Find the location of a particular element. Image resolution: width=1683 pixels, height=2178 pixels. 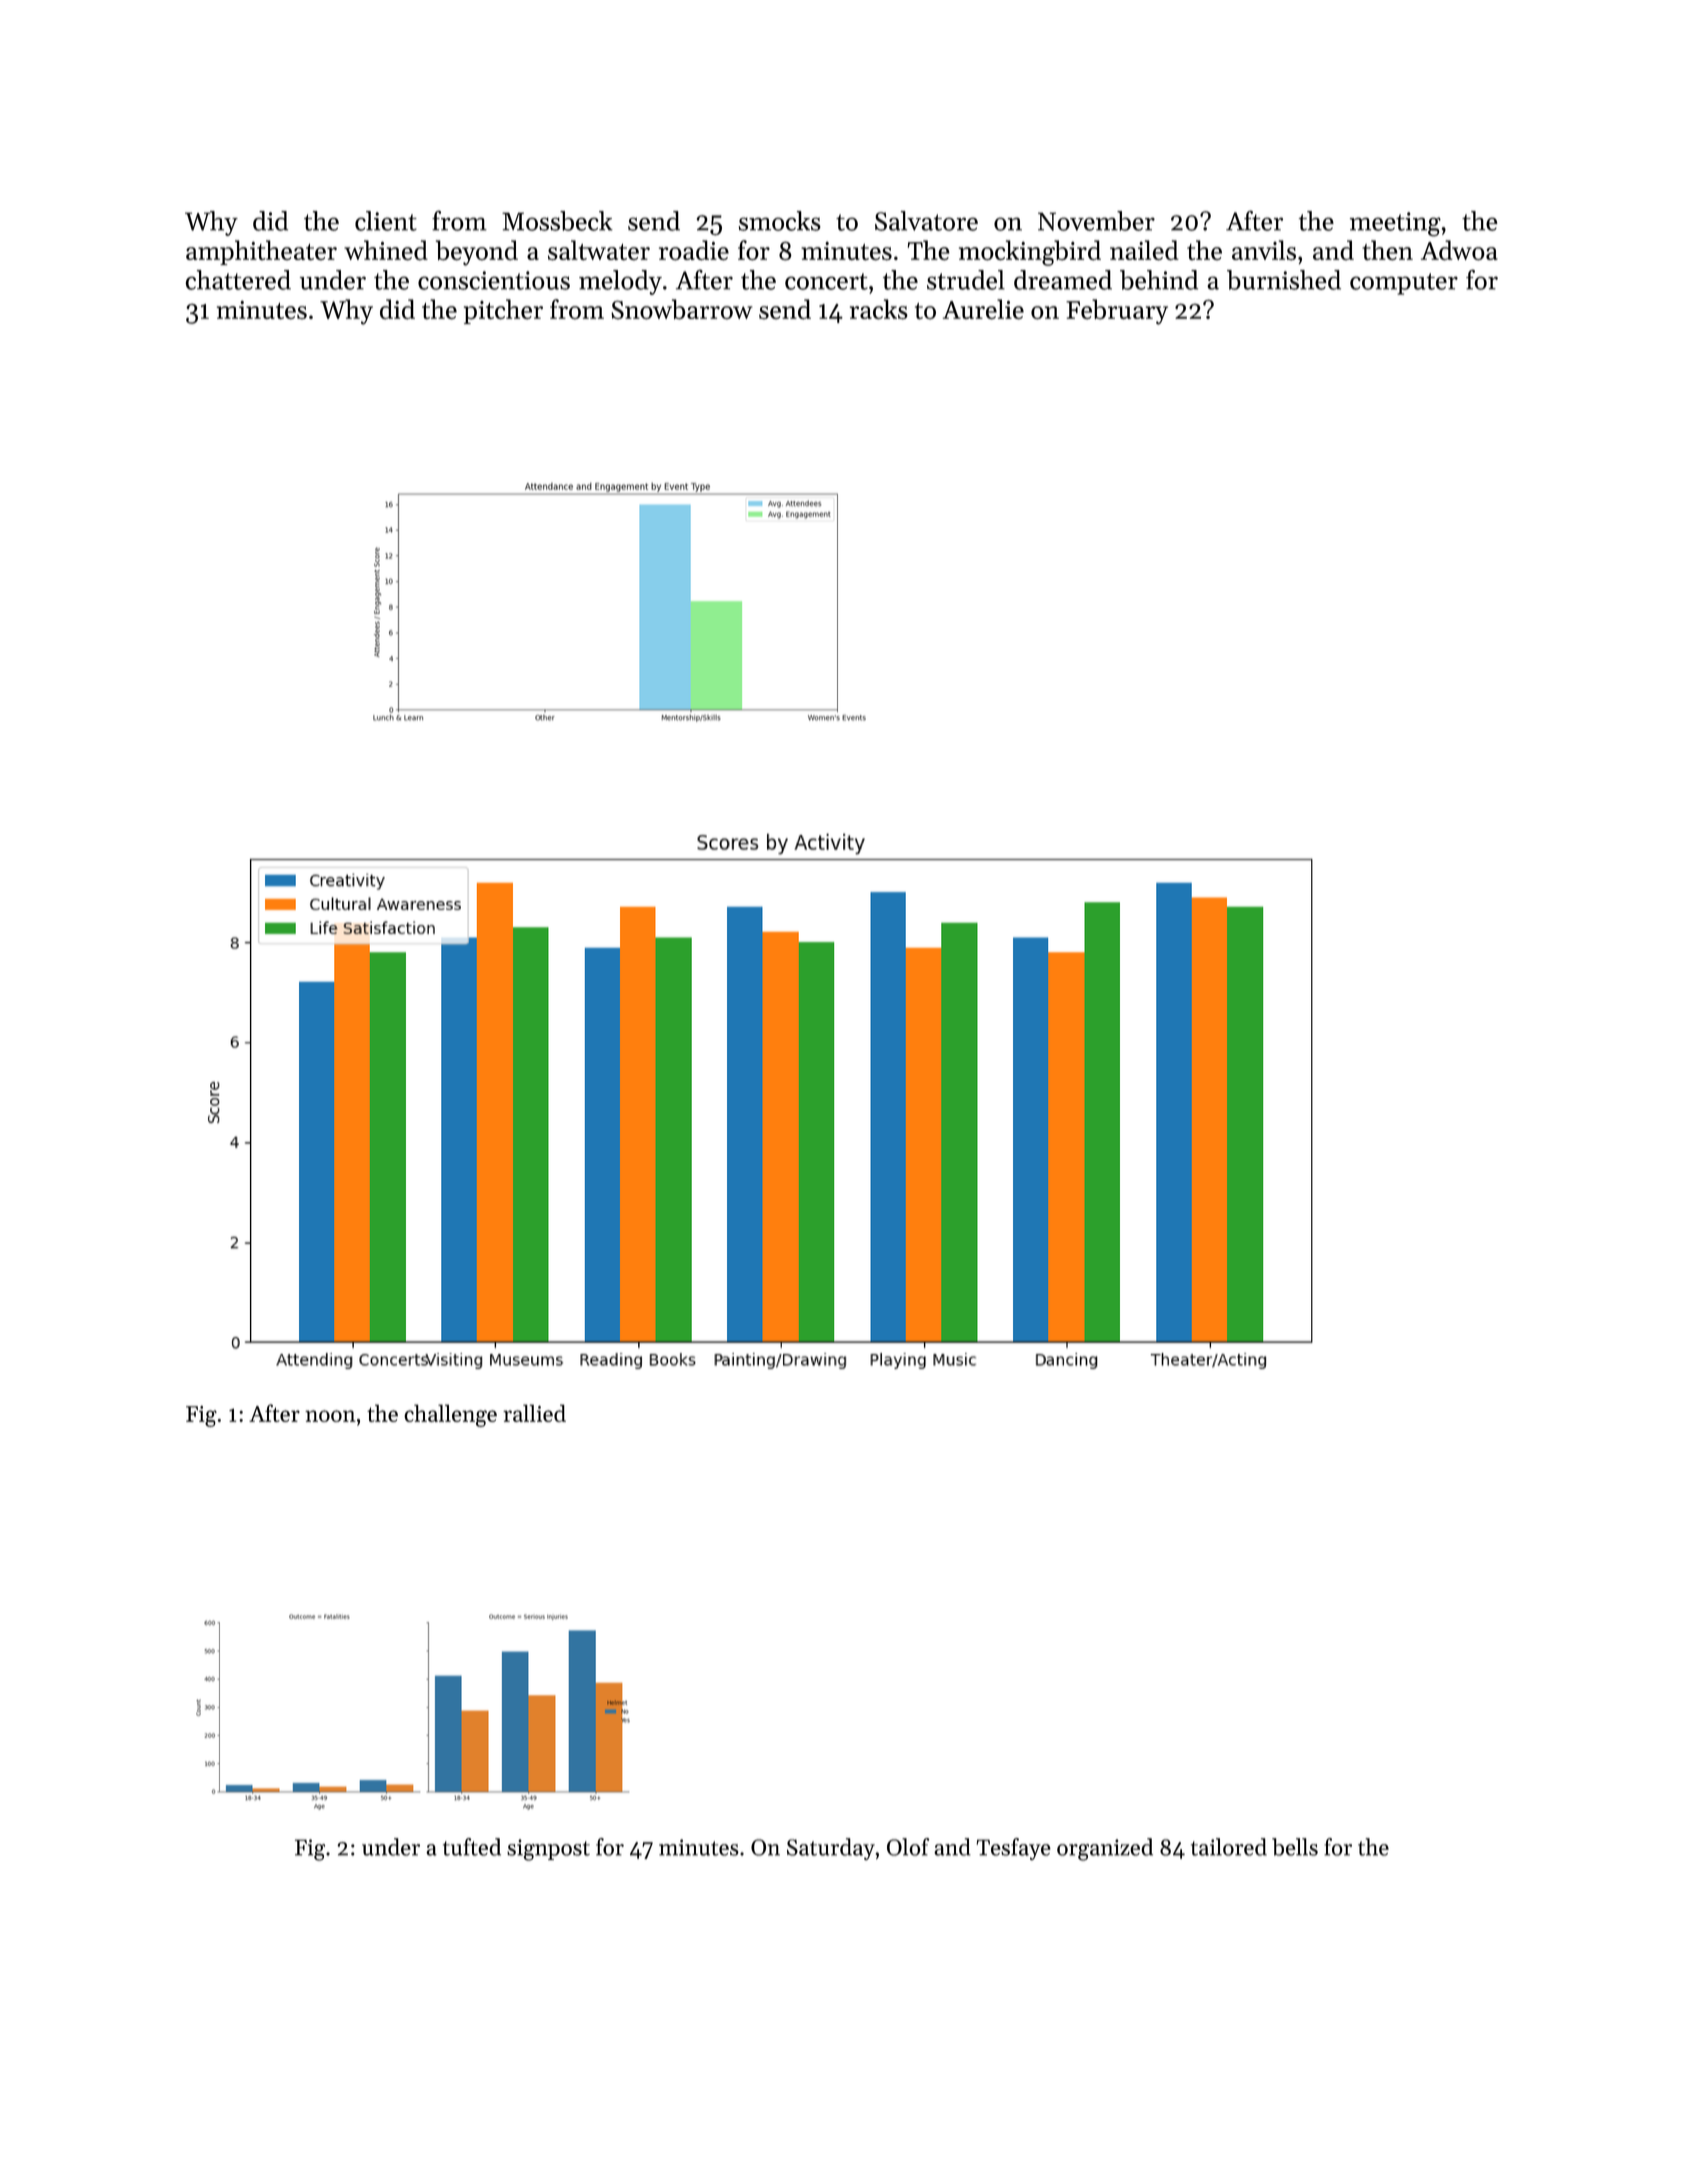

client is located at coordinates (386, 221).
